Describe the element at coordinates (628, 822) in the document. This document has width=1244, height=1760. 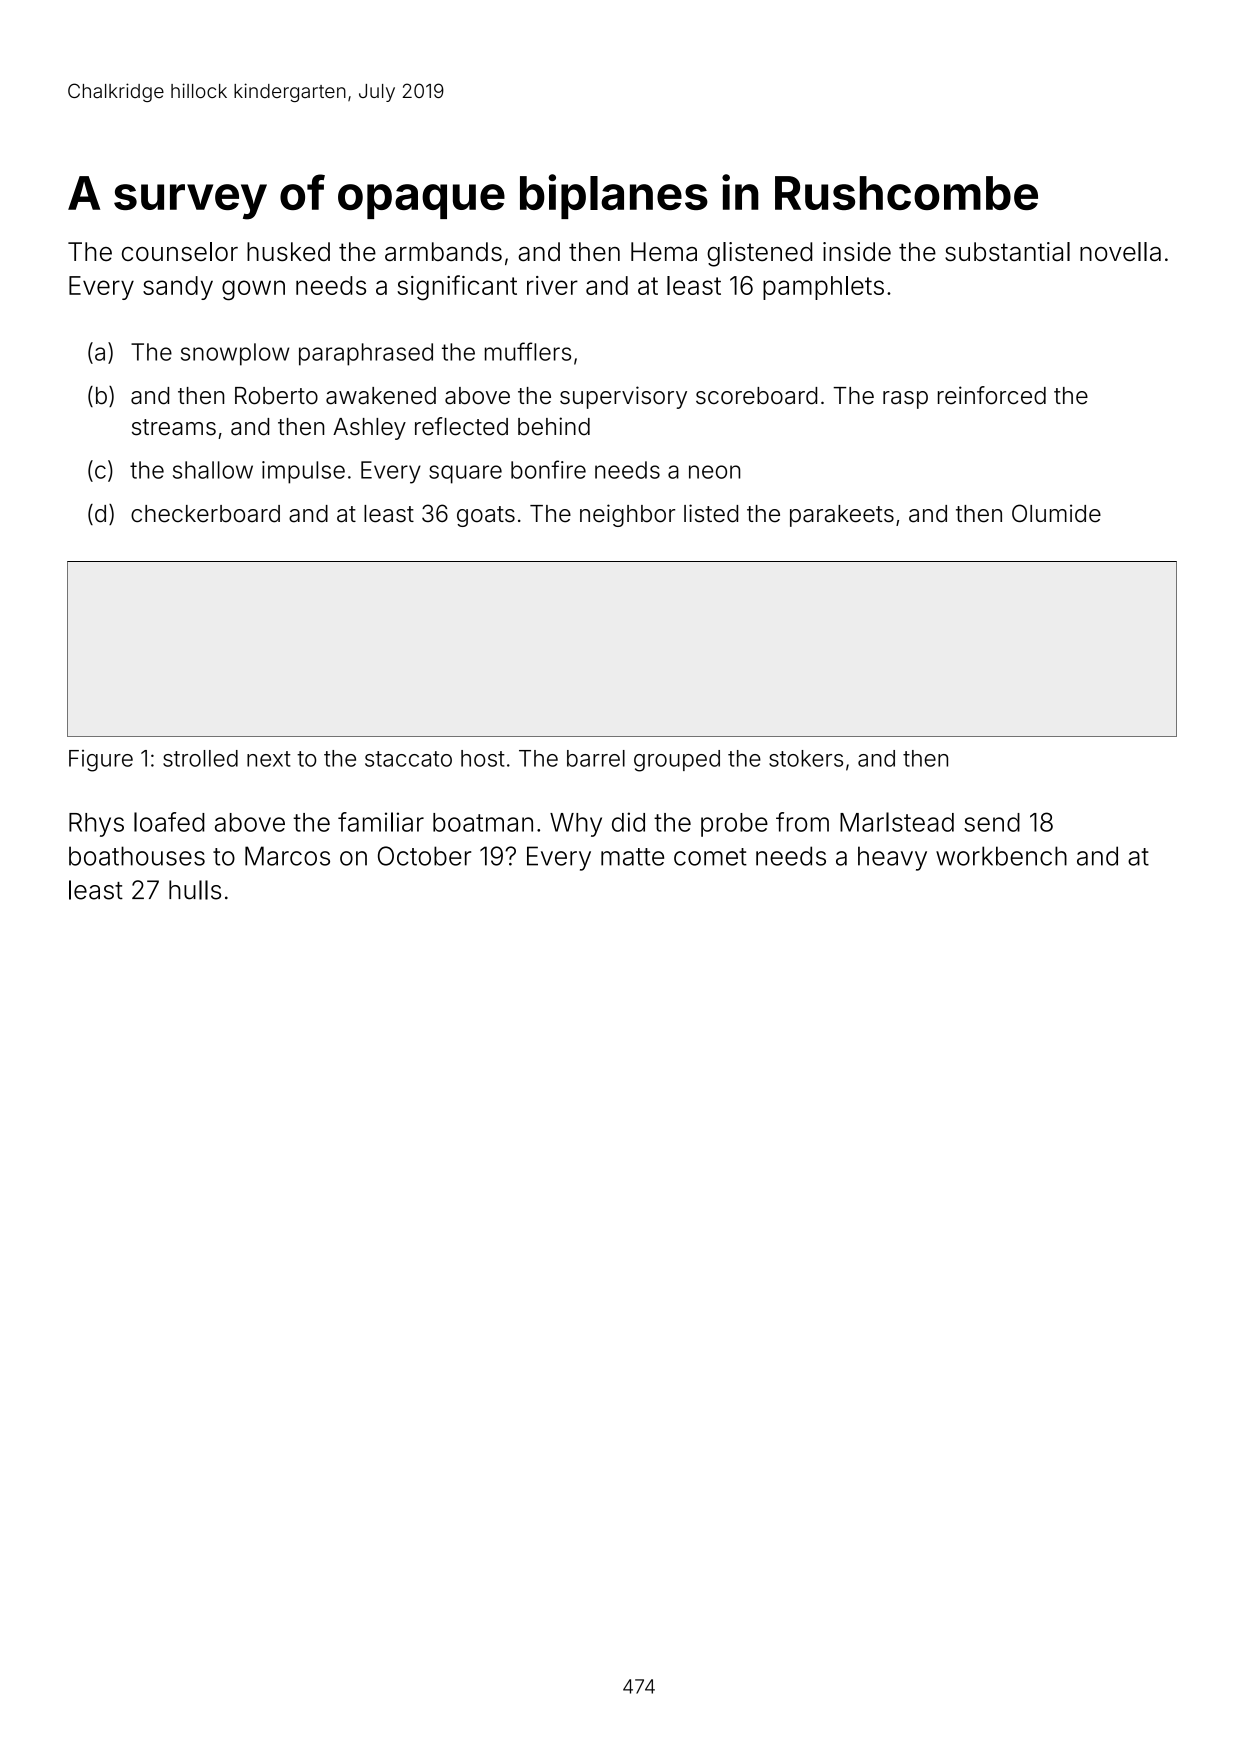
I see `did` at that location.
